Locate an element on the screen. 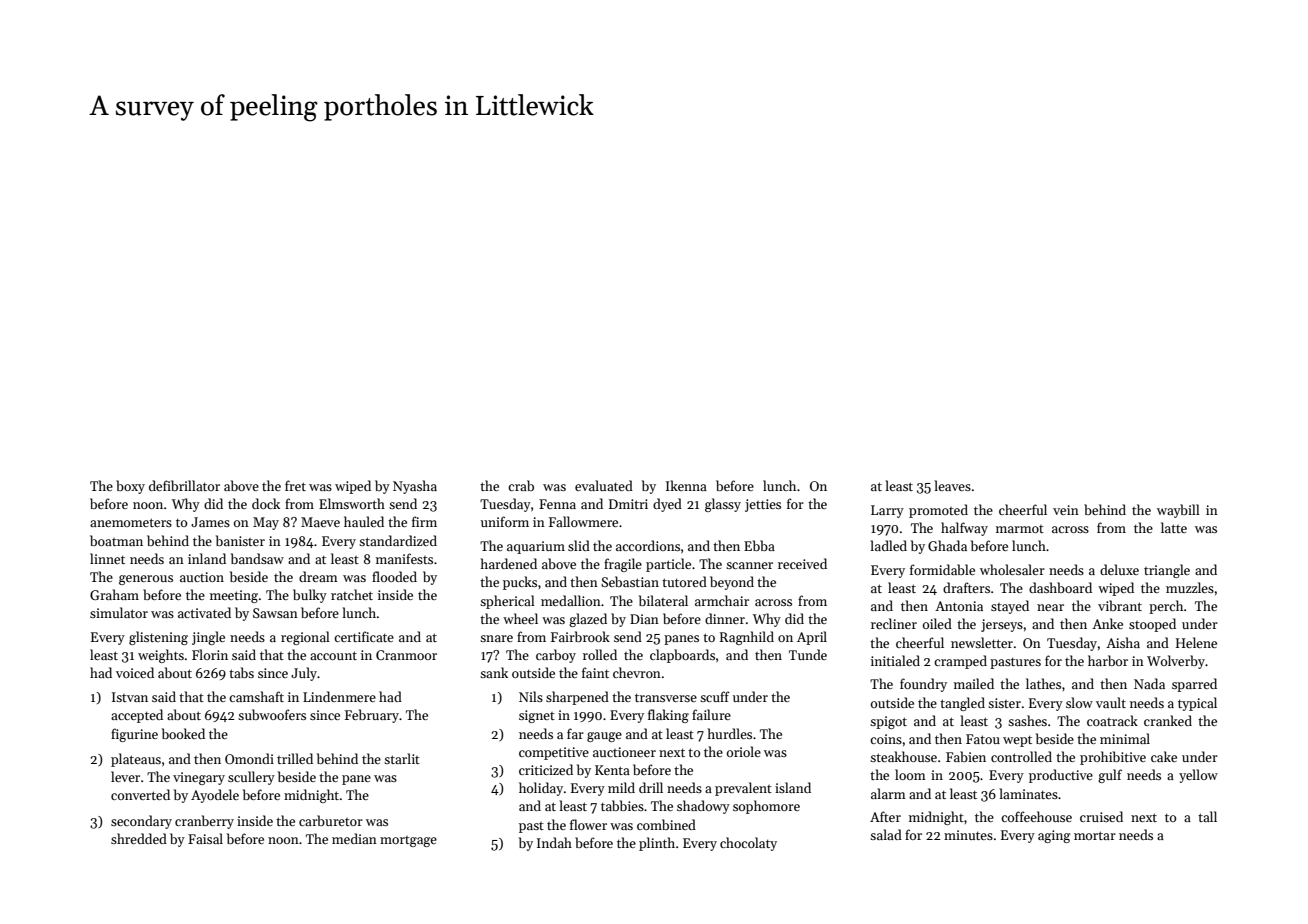 Image resolution: width=1308 pixels, height=924 pixels. voiced is located at coordinates (135, 672).
